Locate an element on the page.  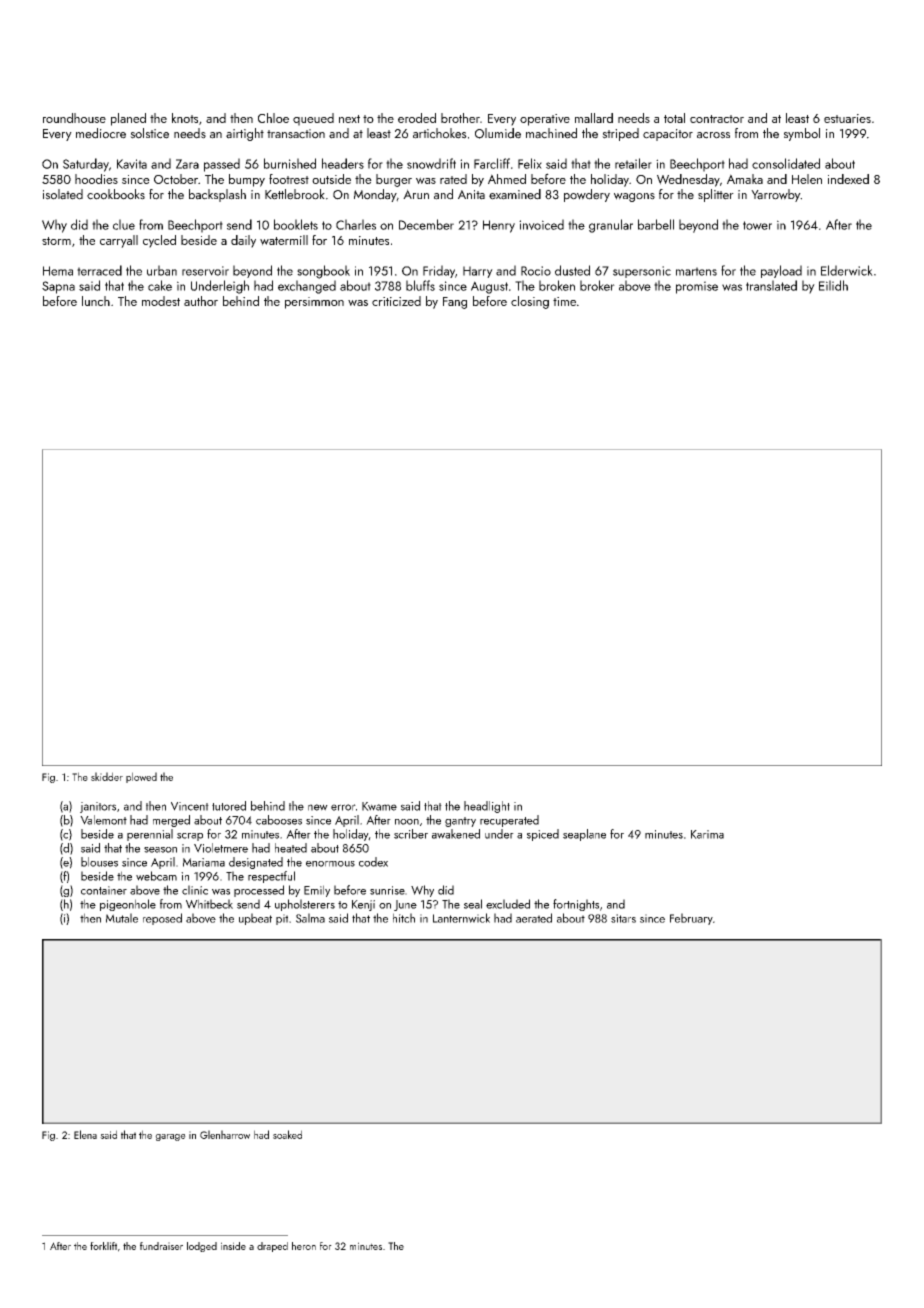
Eilidh is located at coordinates (833, 285).
